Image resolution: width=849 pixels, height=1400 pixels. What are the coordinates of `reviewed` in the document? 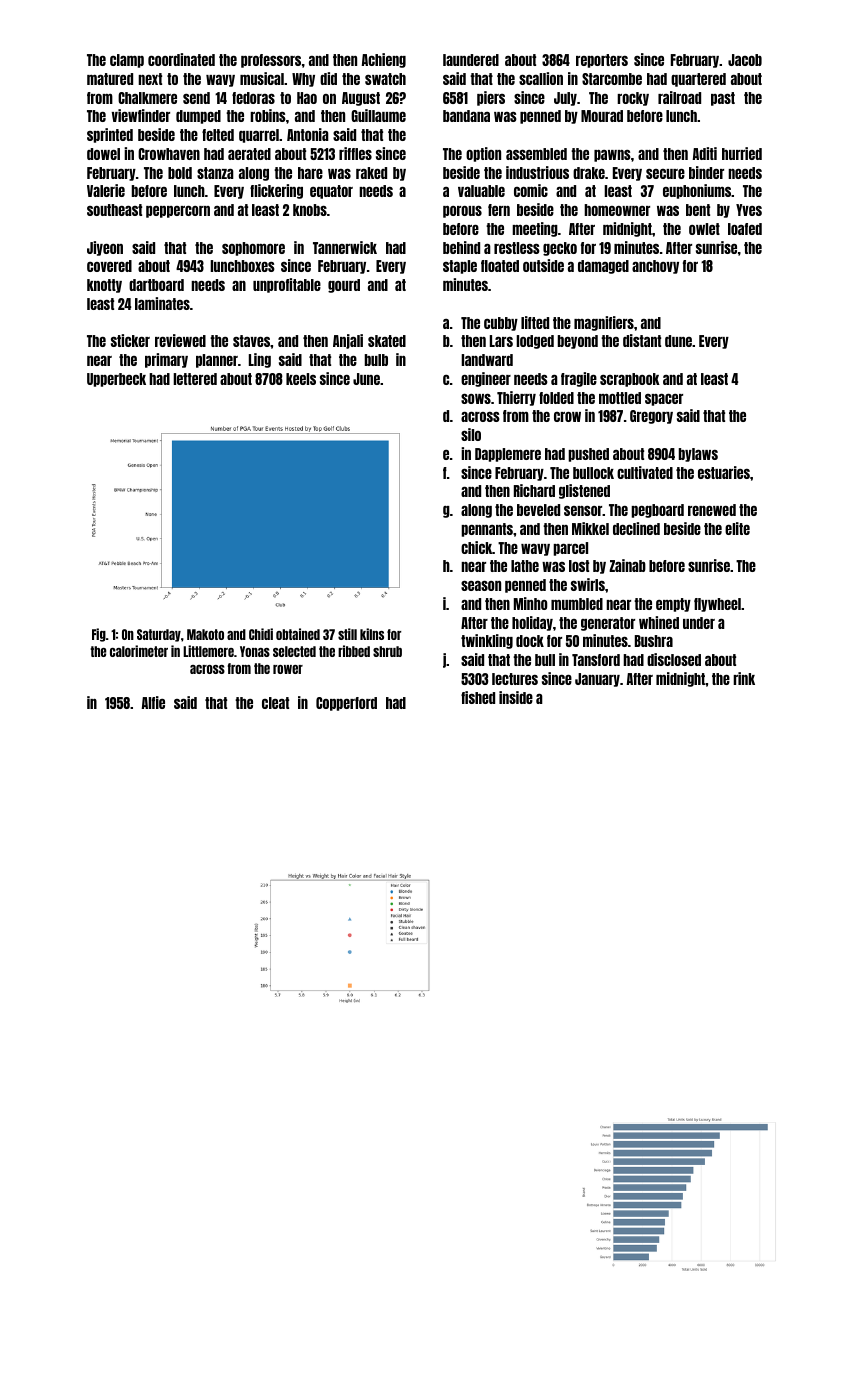 It's located at (180, 340).
